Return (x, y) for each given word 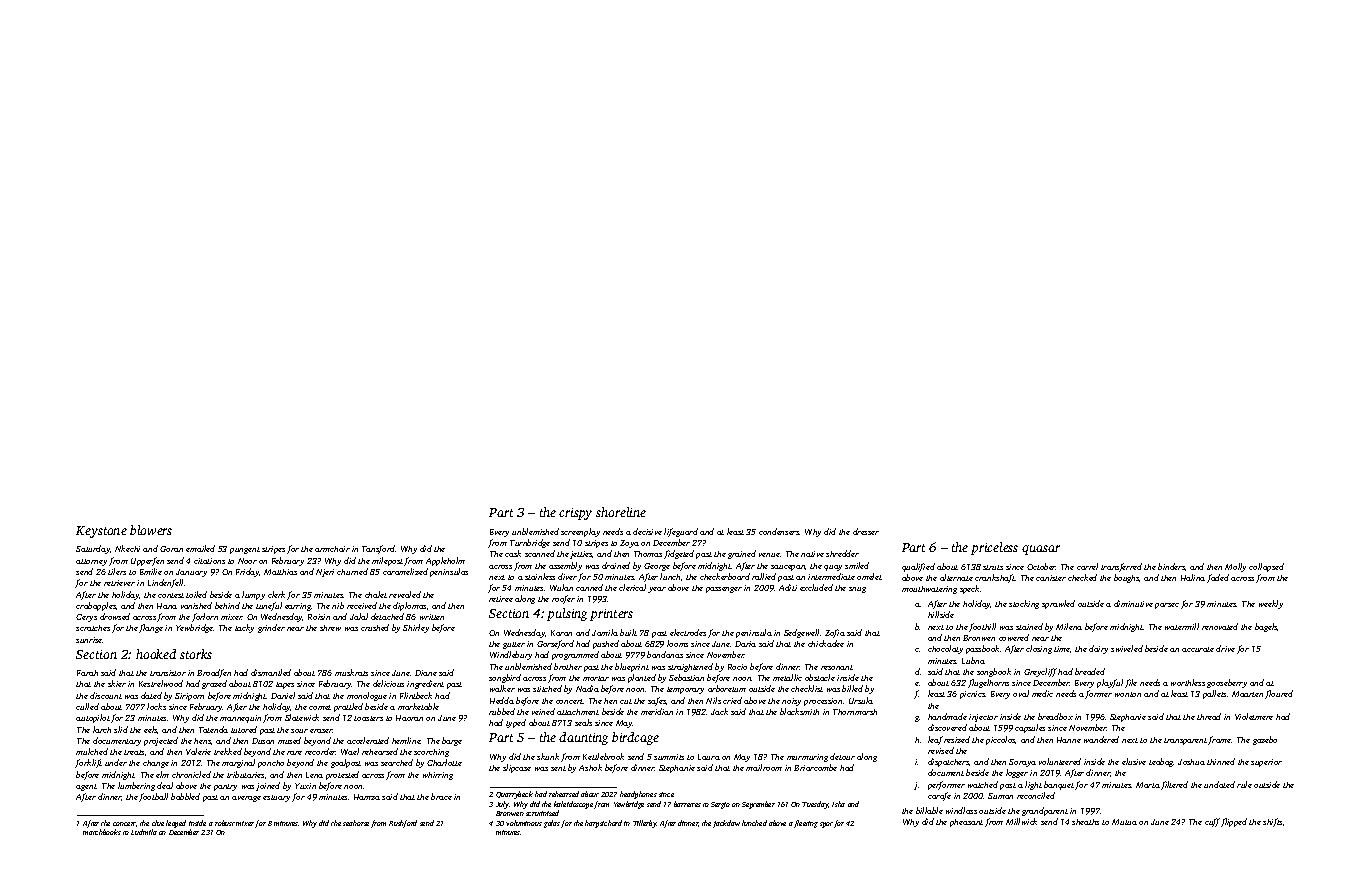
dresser (866, 531)
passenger (724, 590)
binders (1171, 566)
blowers (151, 530)
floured (1279, 694)
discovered (947, 727)
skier (117, 683)
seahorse (356, 823)
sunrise (89, 640)
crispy (575, 514)
